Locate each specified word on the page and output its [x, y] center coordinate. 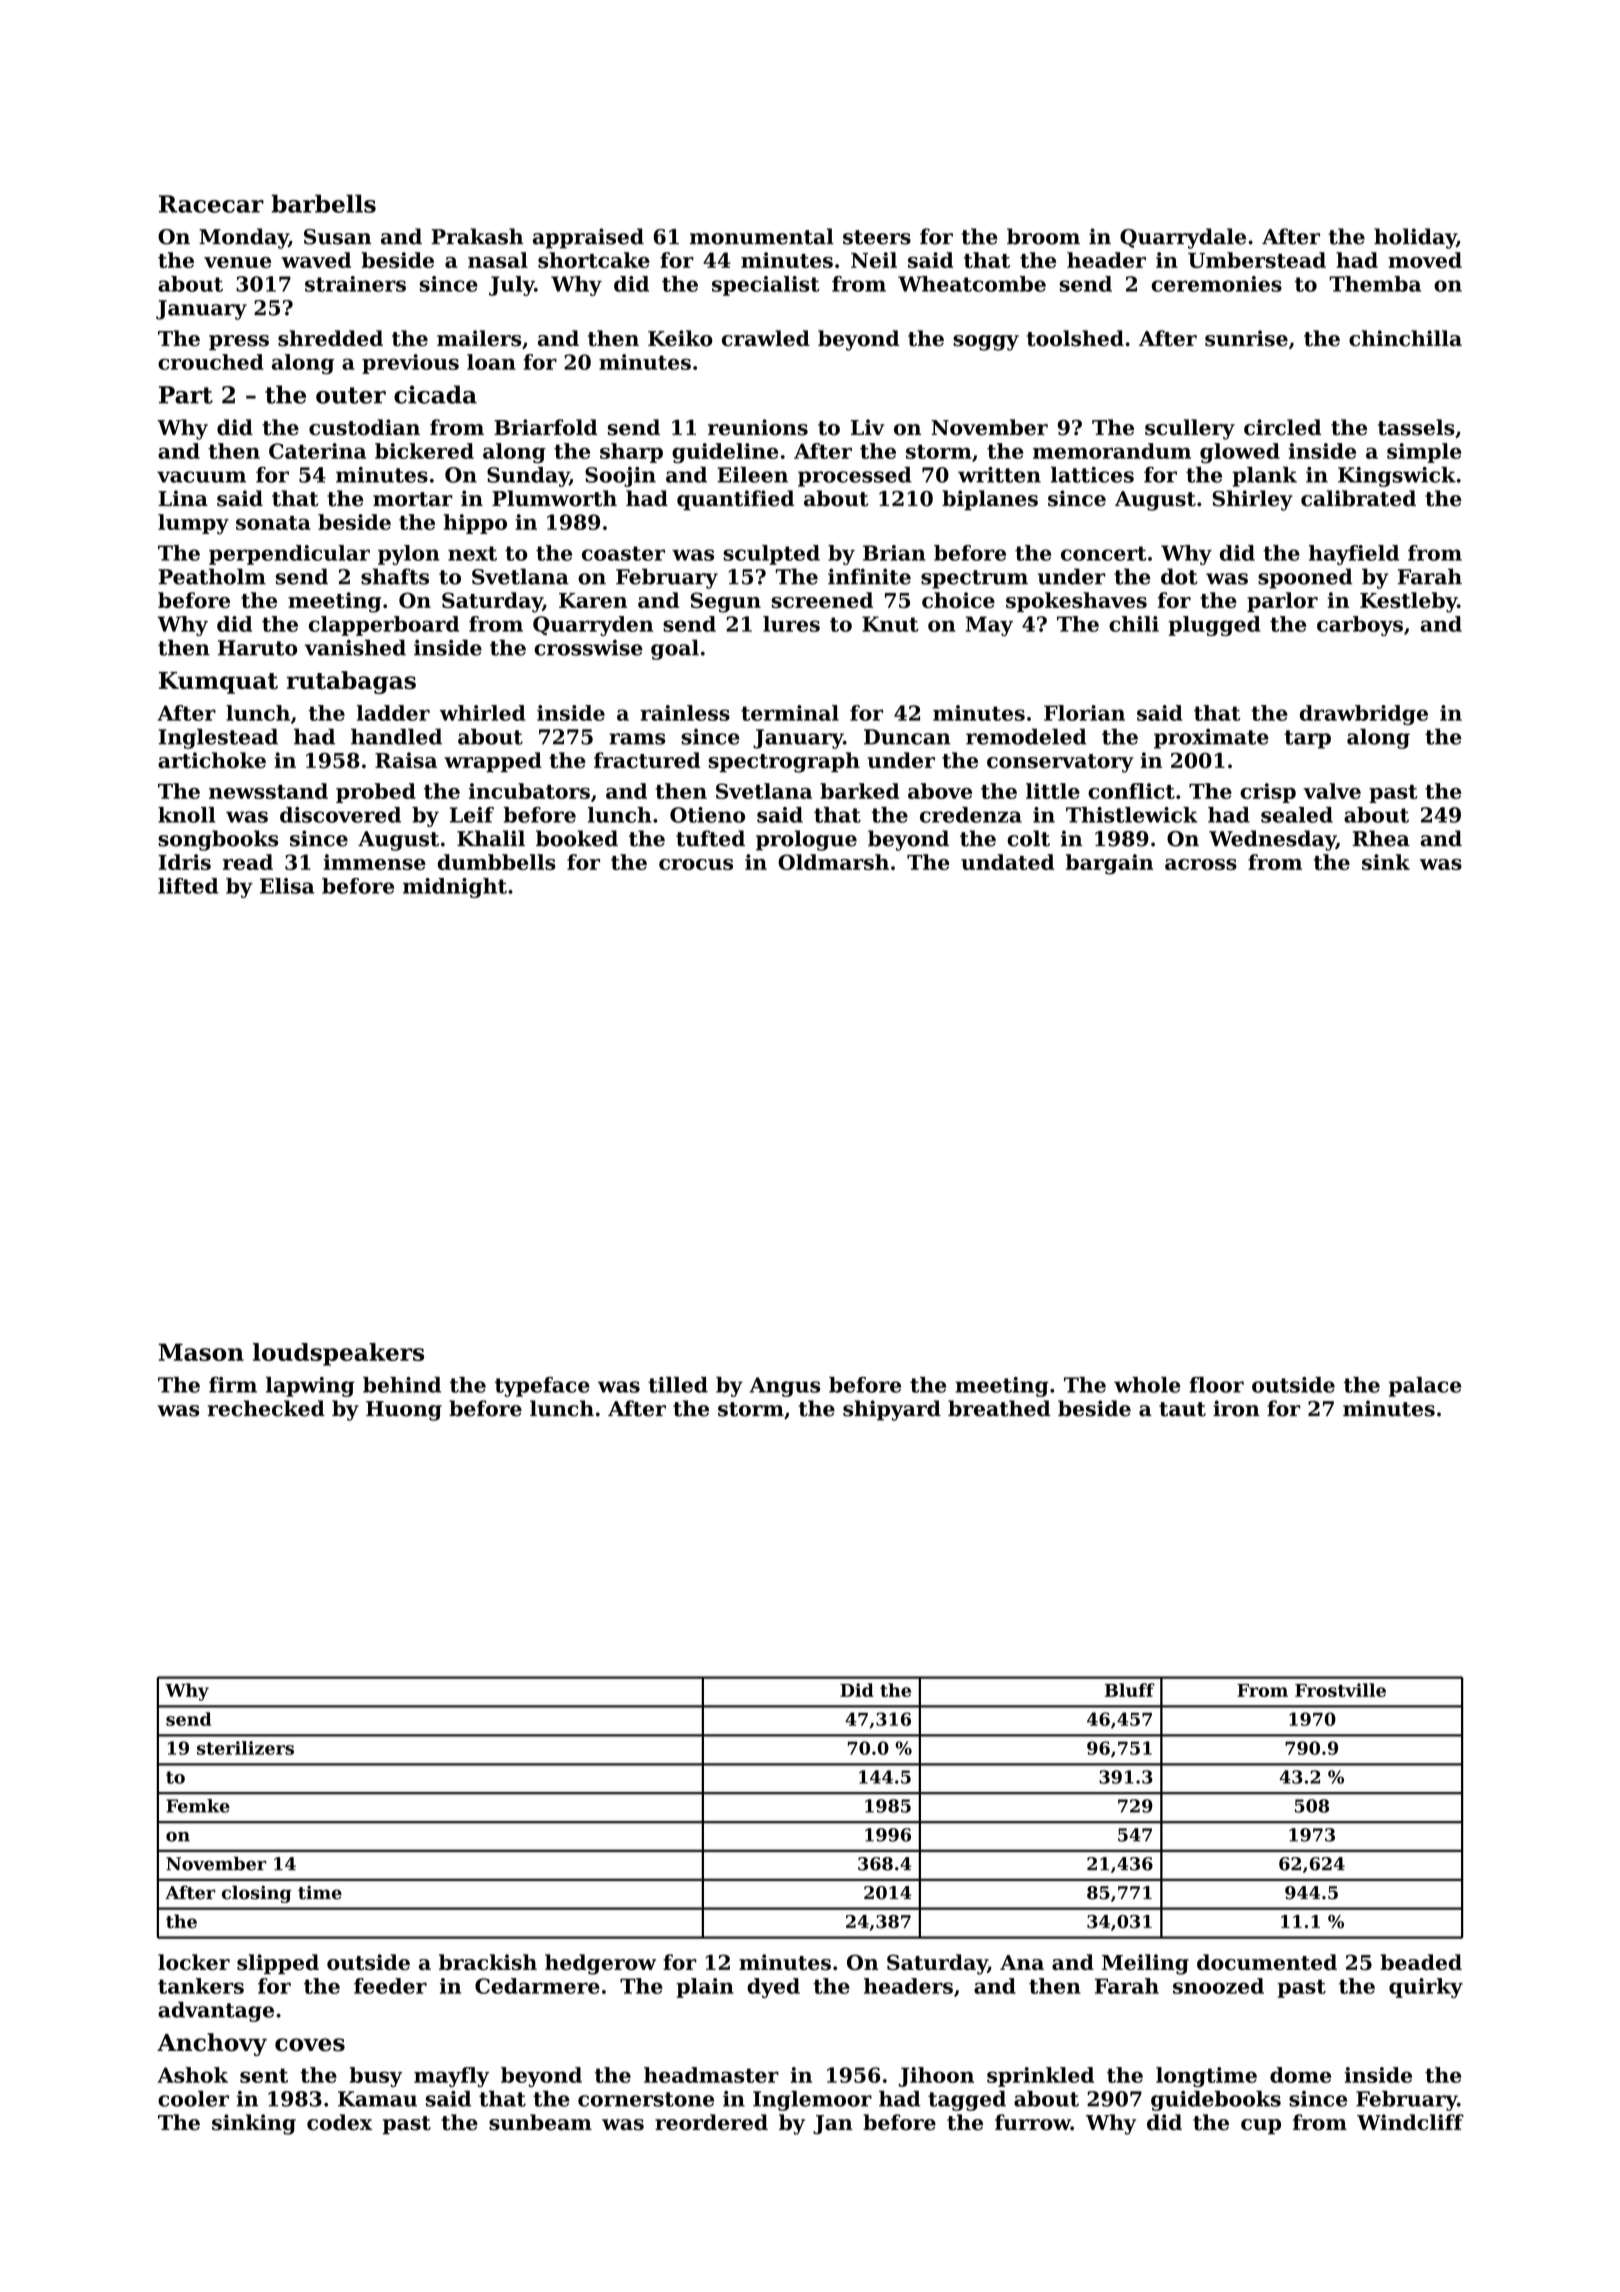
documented [1267, 1962]
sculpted [771, 555]
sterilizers [245, 1748]
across [1201, 864]
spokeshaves [1076, 602]
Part [186, 395]
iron [1236, 1408]
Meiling [1145, 1964]
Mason [201, 1352]
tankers [201, 1986]
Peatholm [212, 576]
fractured [647, 760]
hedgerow [600, 1964]
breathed [999, 1408]
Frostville [1340, 1690]
